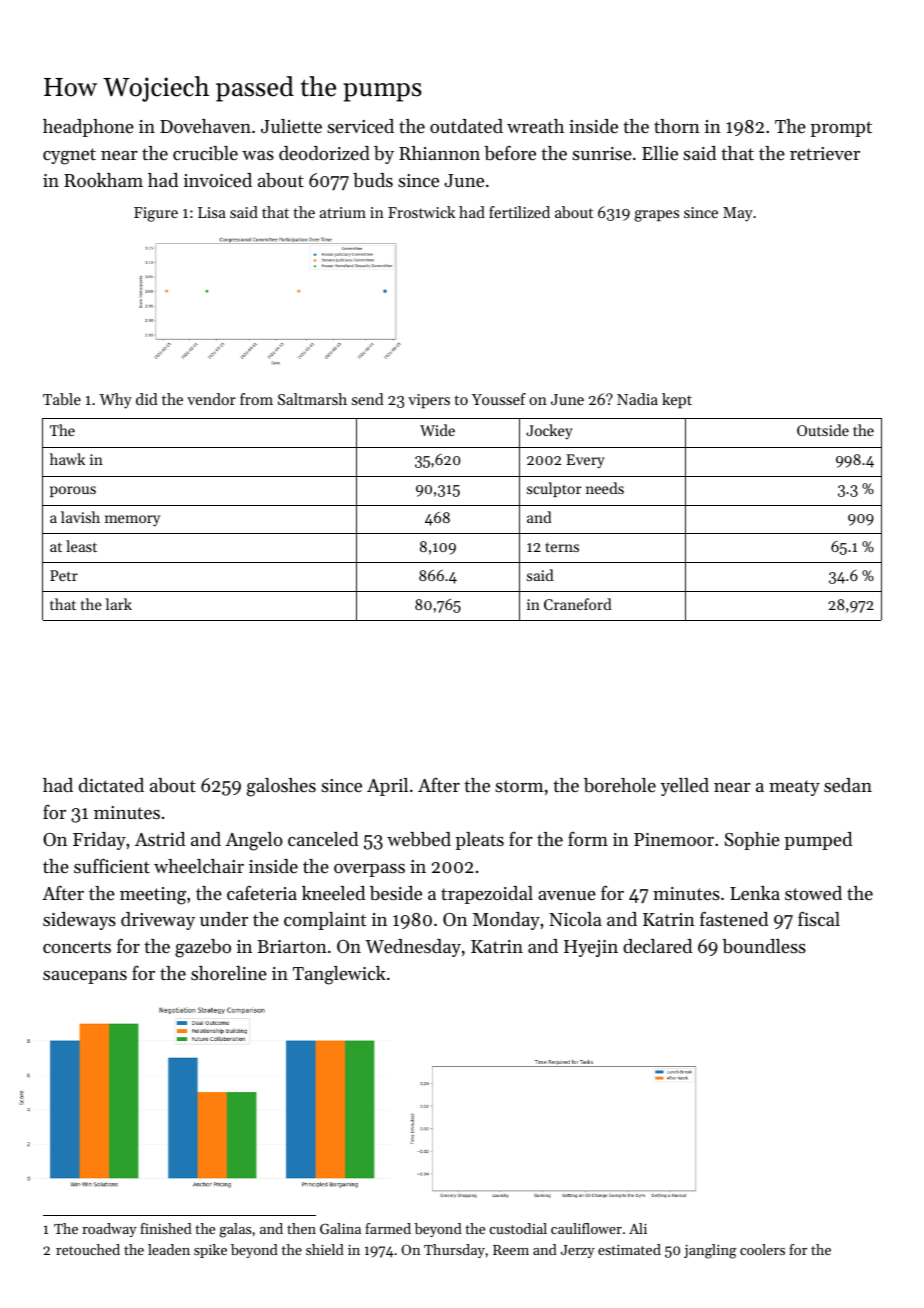 The image size is (924, 1308). I want to click on Tanglewick, so click(339, 975).
